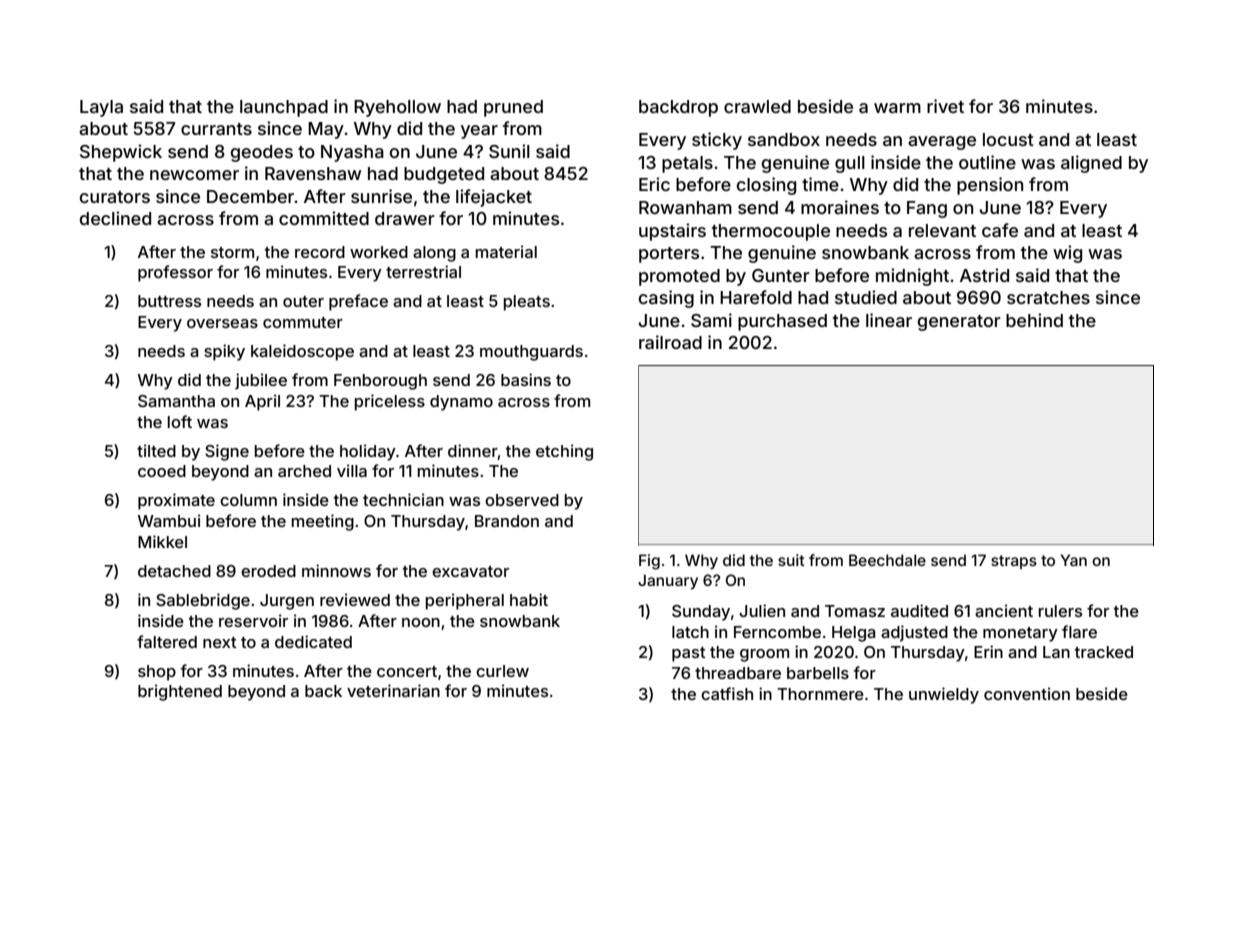 This screenshot has width=1233, height=952. I want to click on proximate, so click(176, 501).
